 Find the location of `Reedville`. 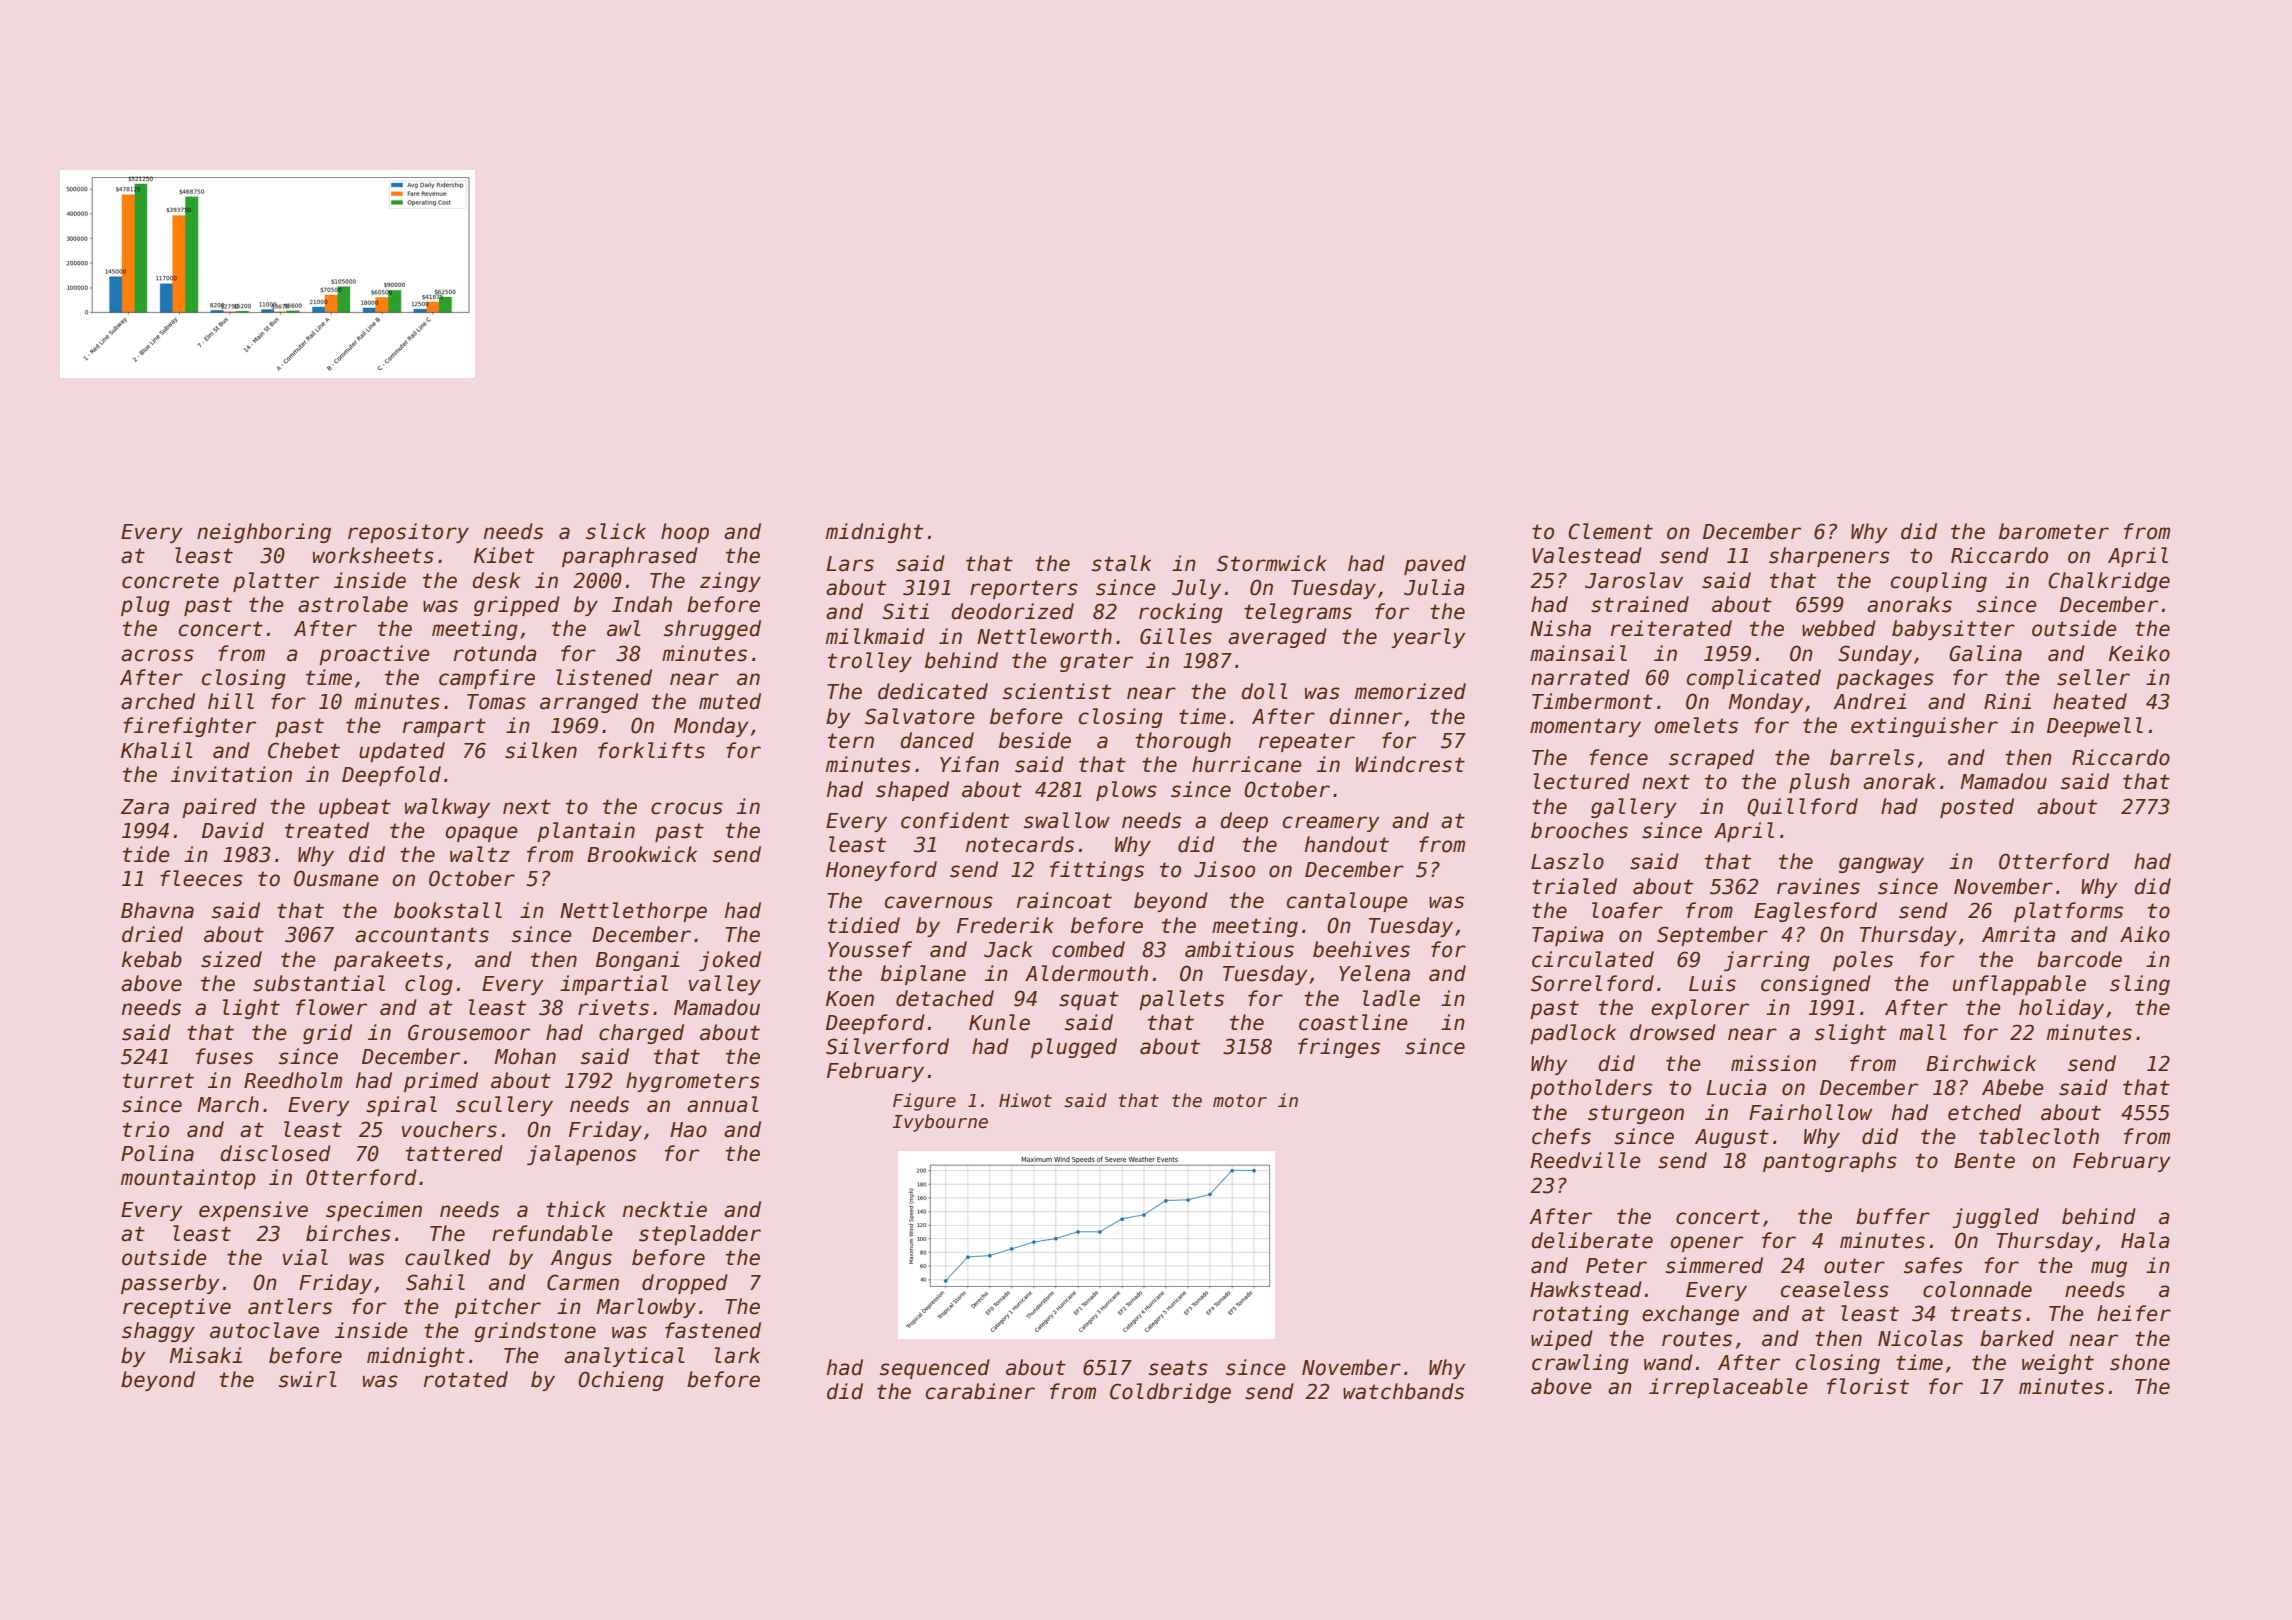

Reedville is located at coordinates (1586, 1160).
